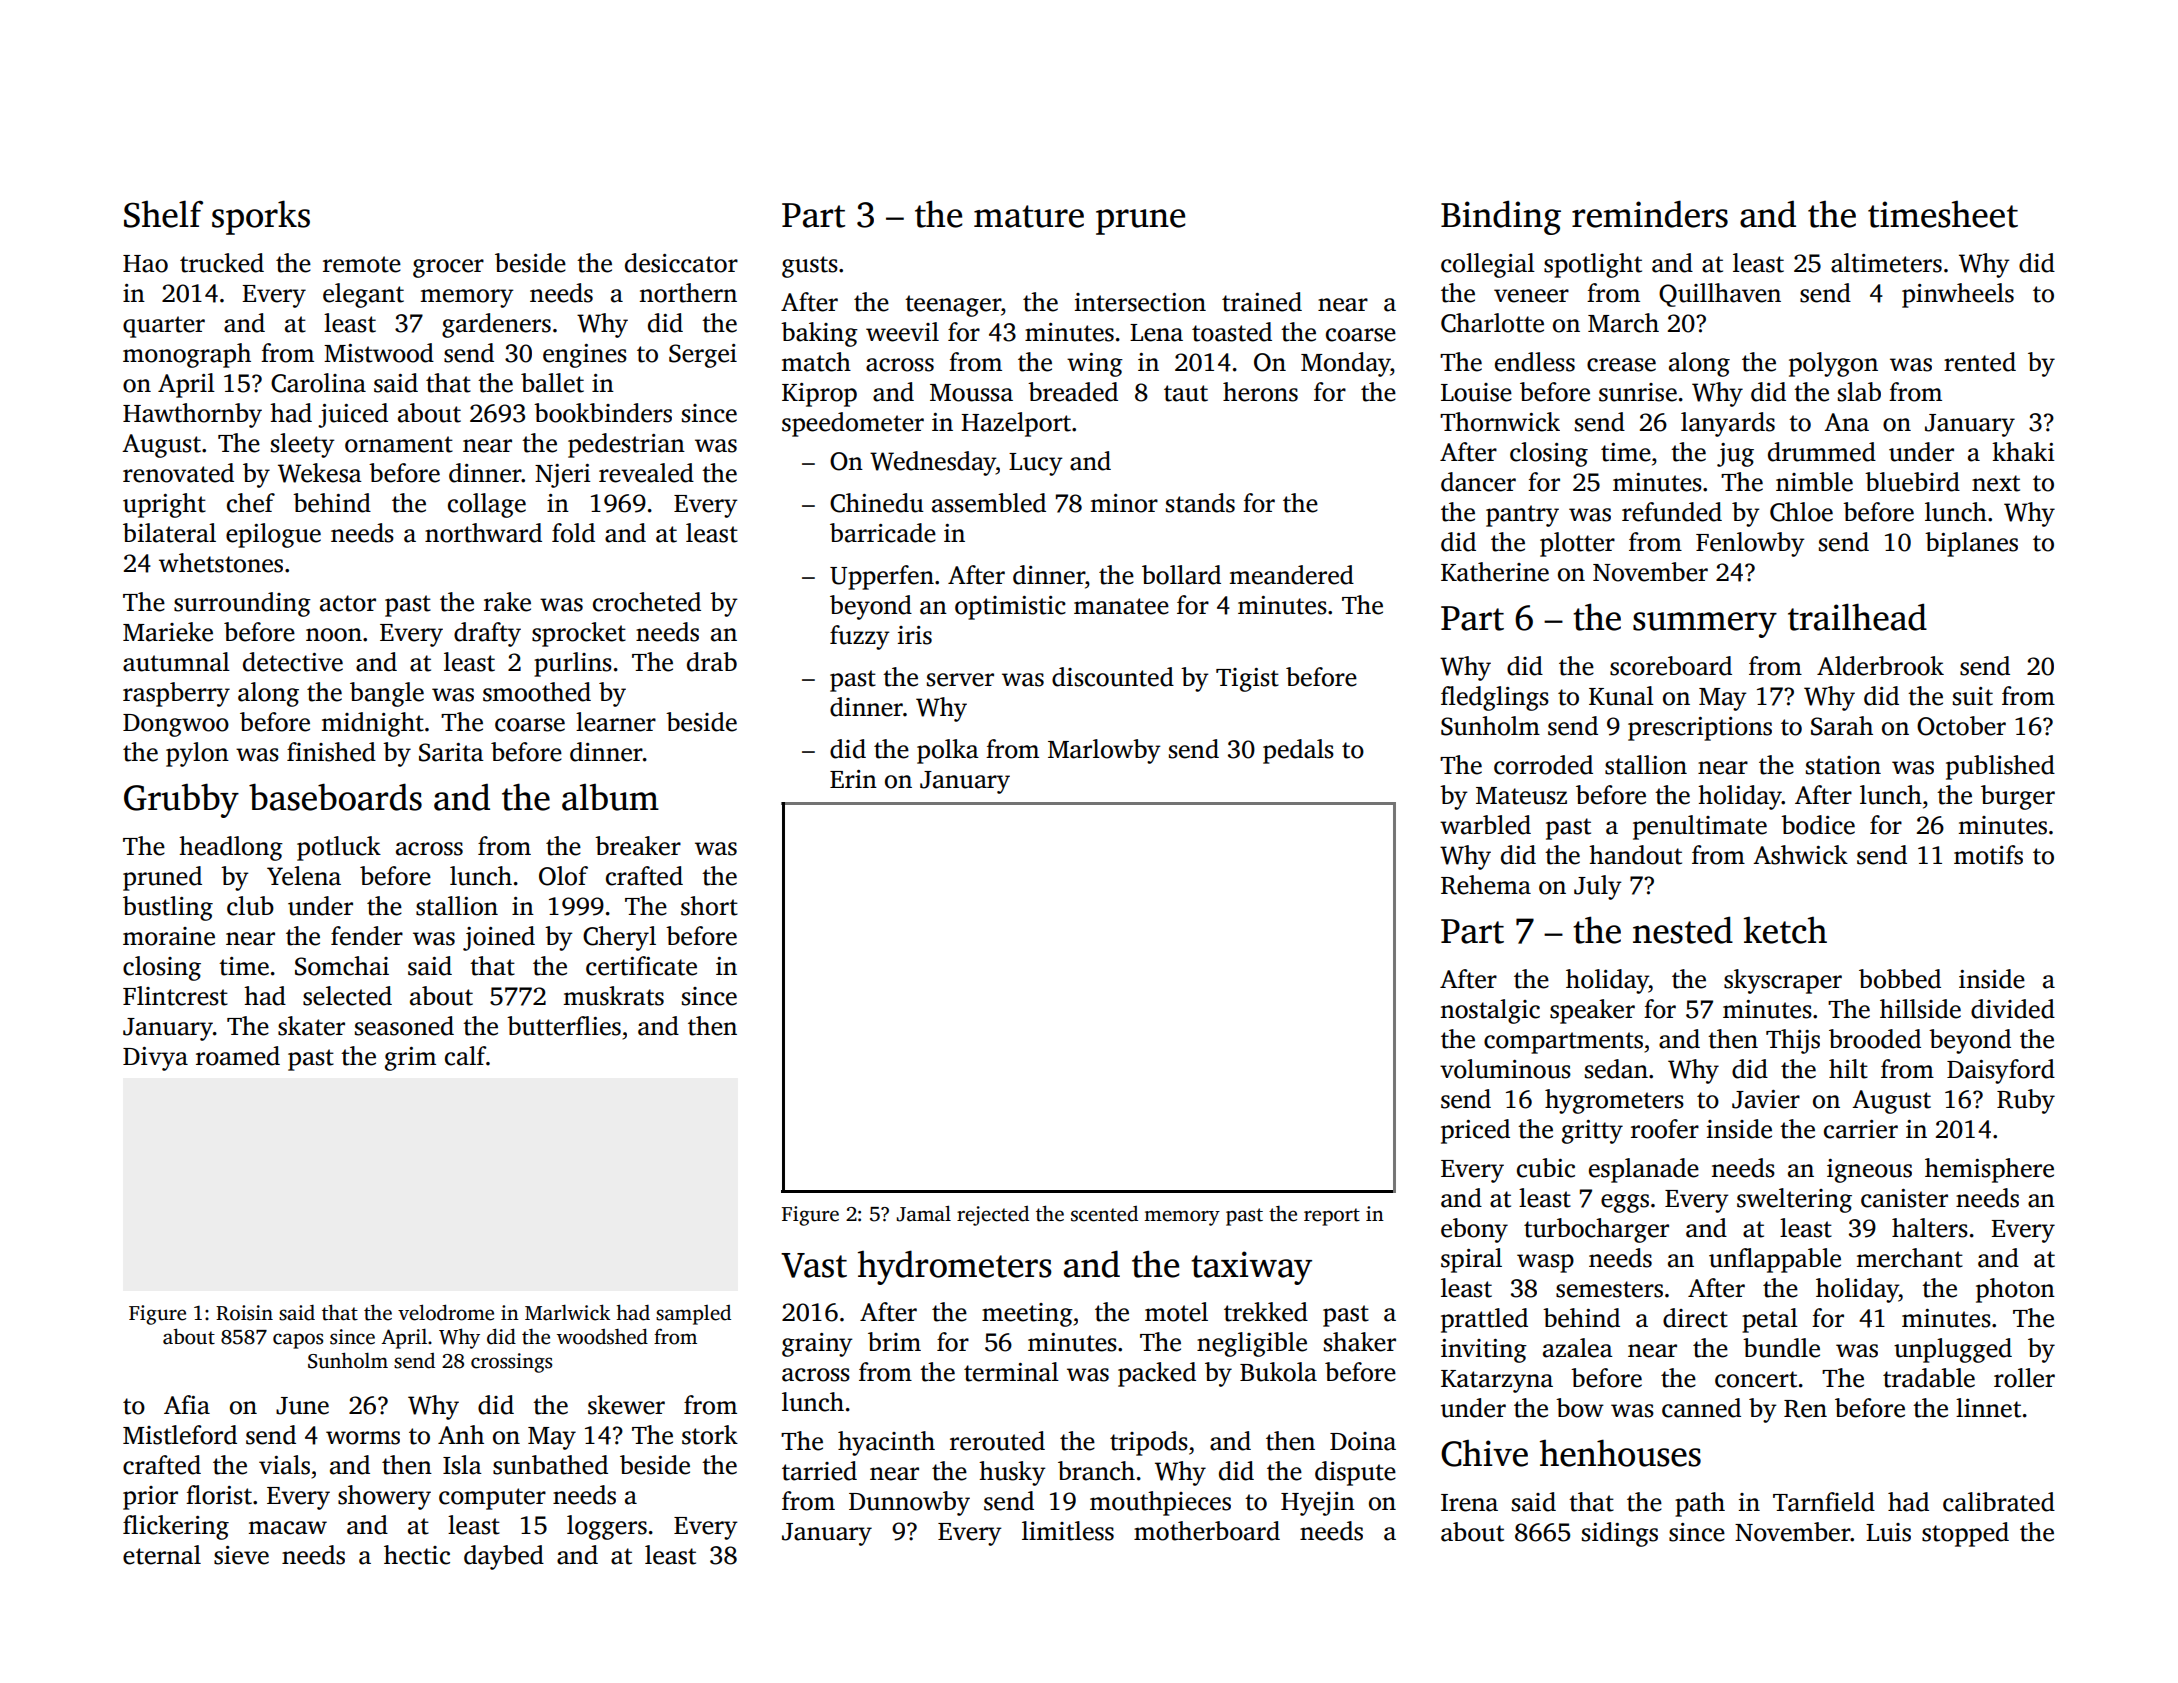 This document has width=2178, height=1683. Describe the element at coordinates (504, 1557) in the document. I see `daybed` at that location.
